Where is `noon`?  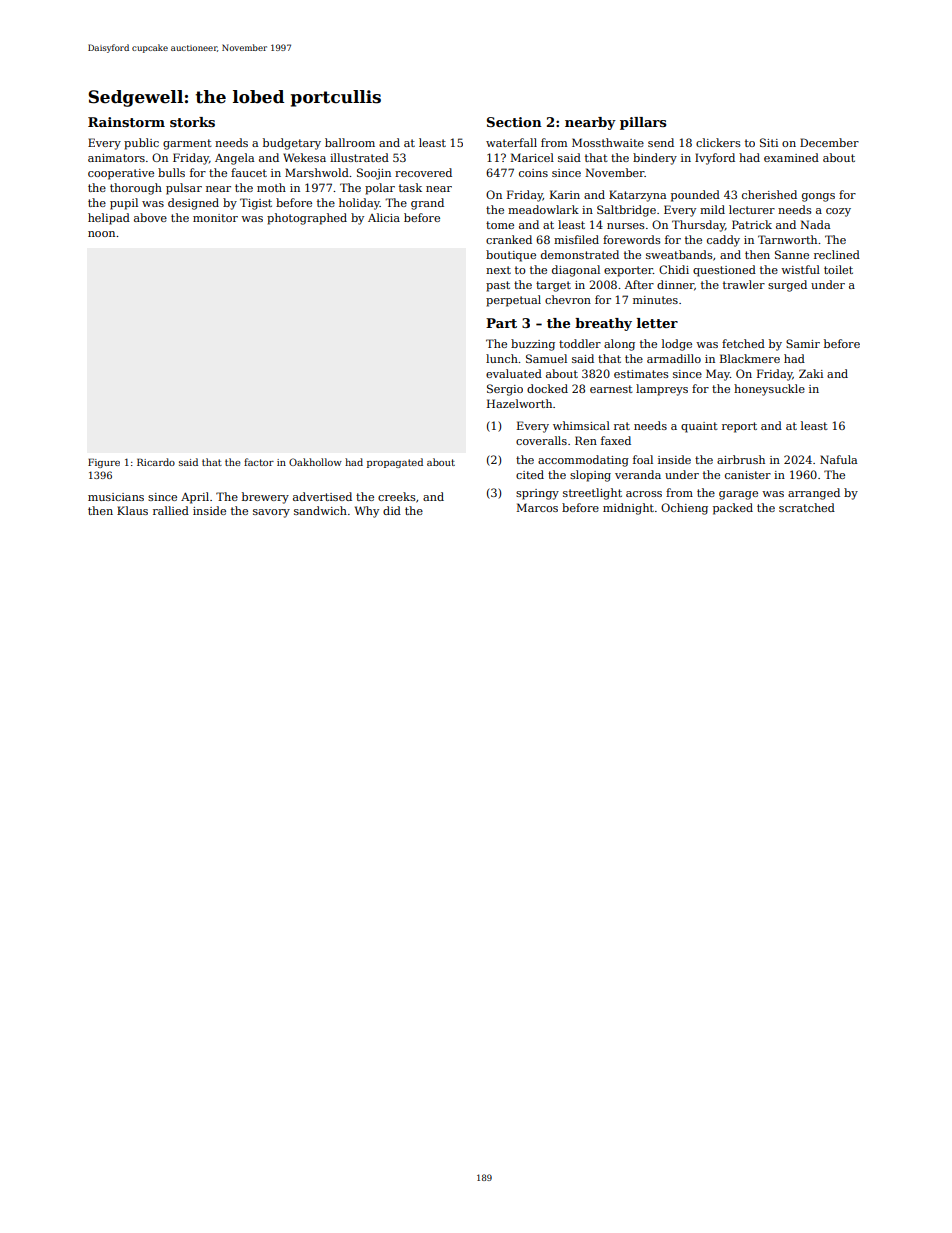 noon is located at coordinates (101, 234).
